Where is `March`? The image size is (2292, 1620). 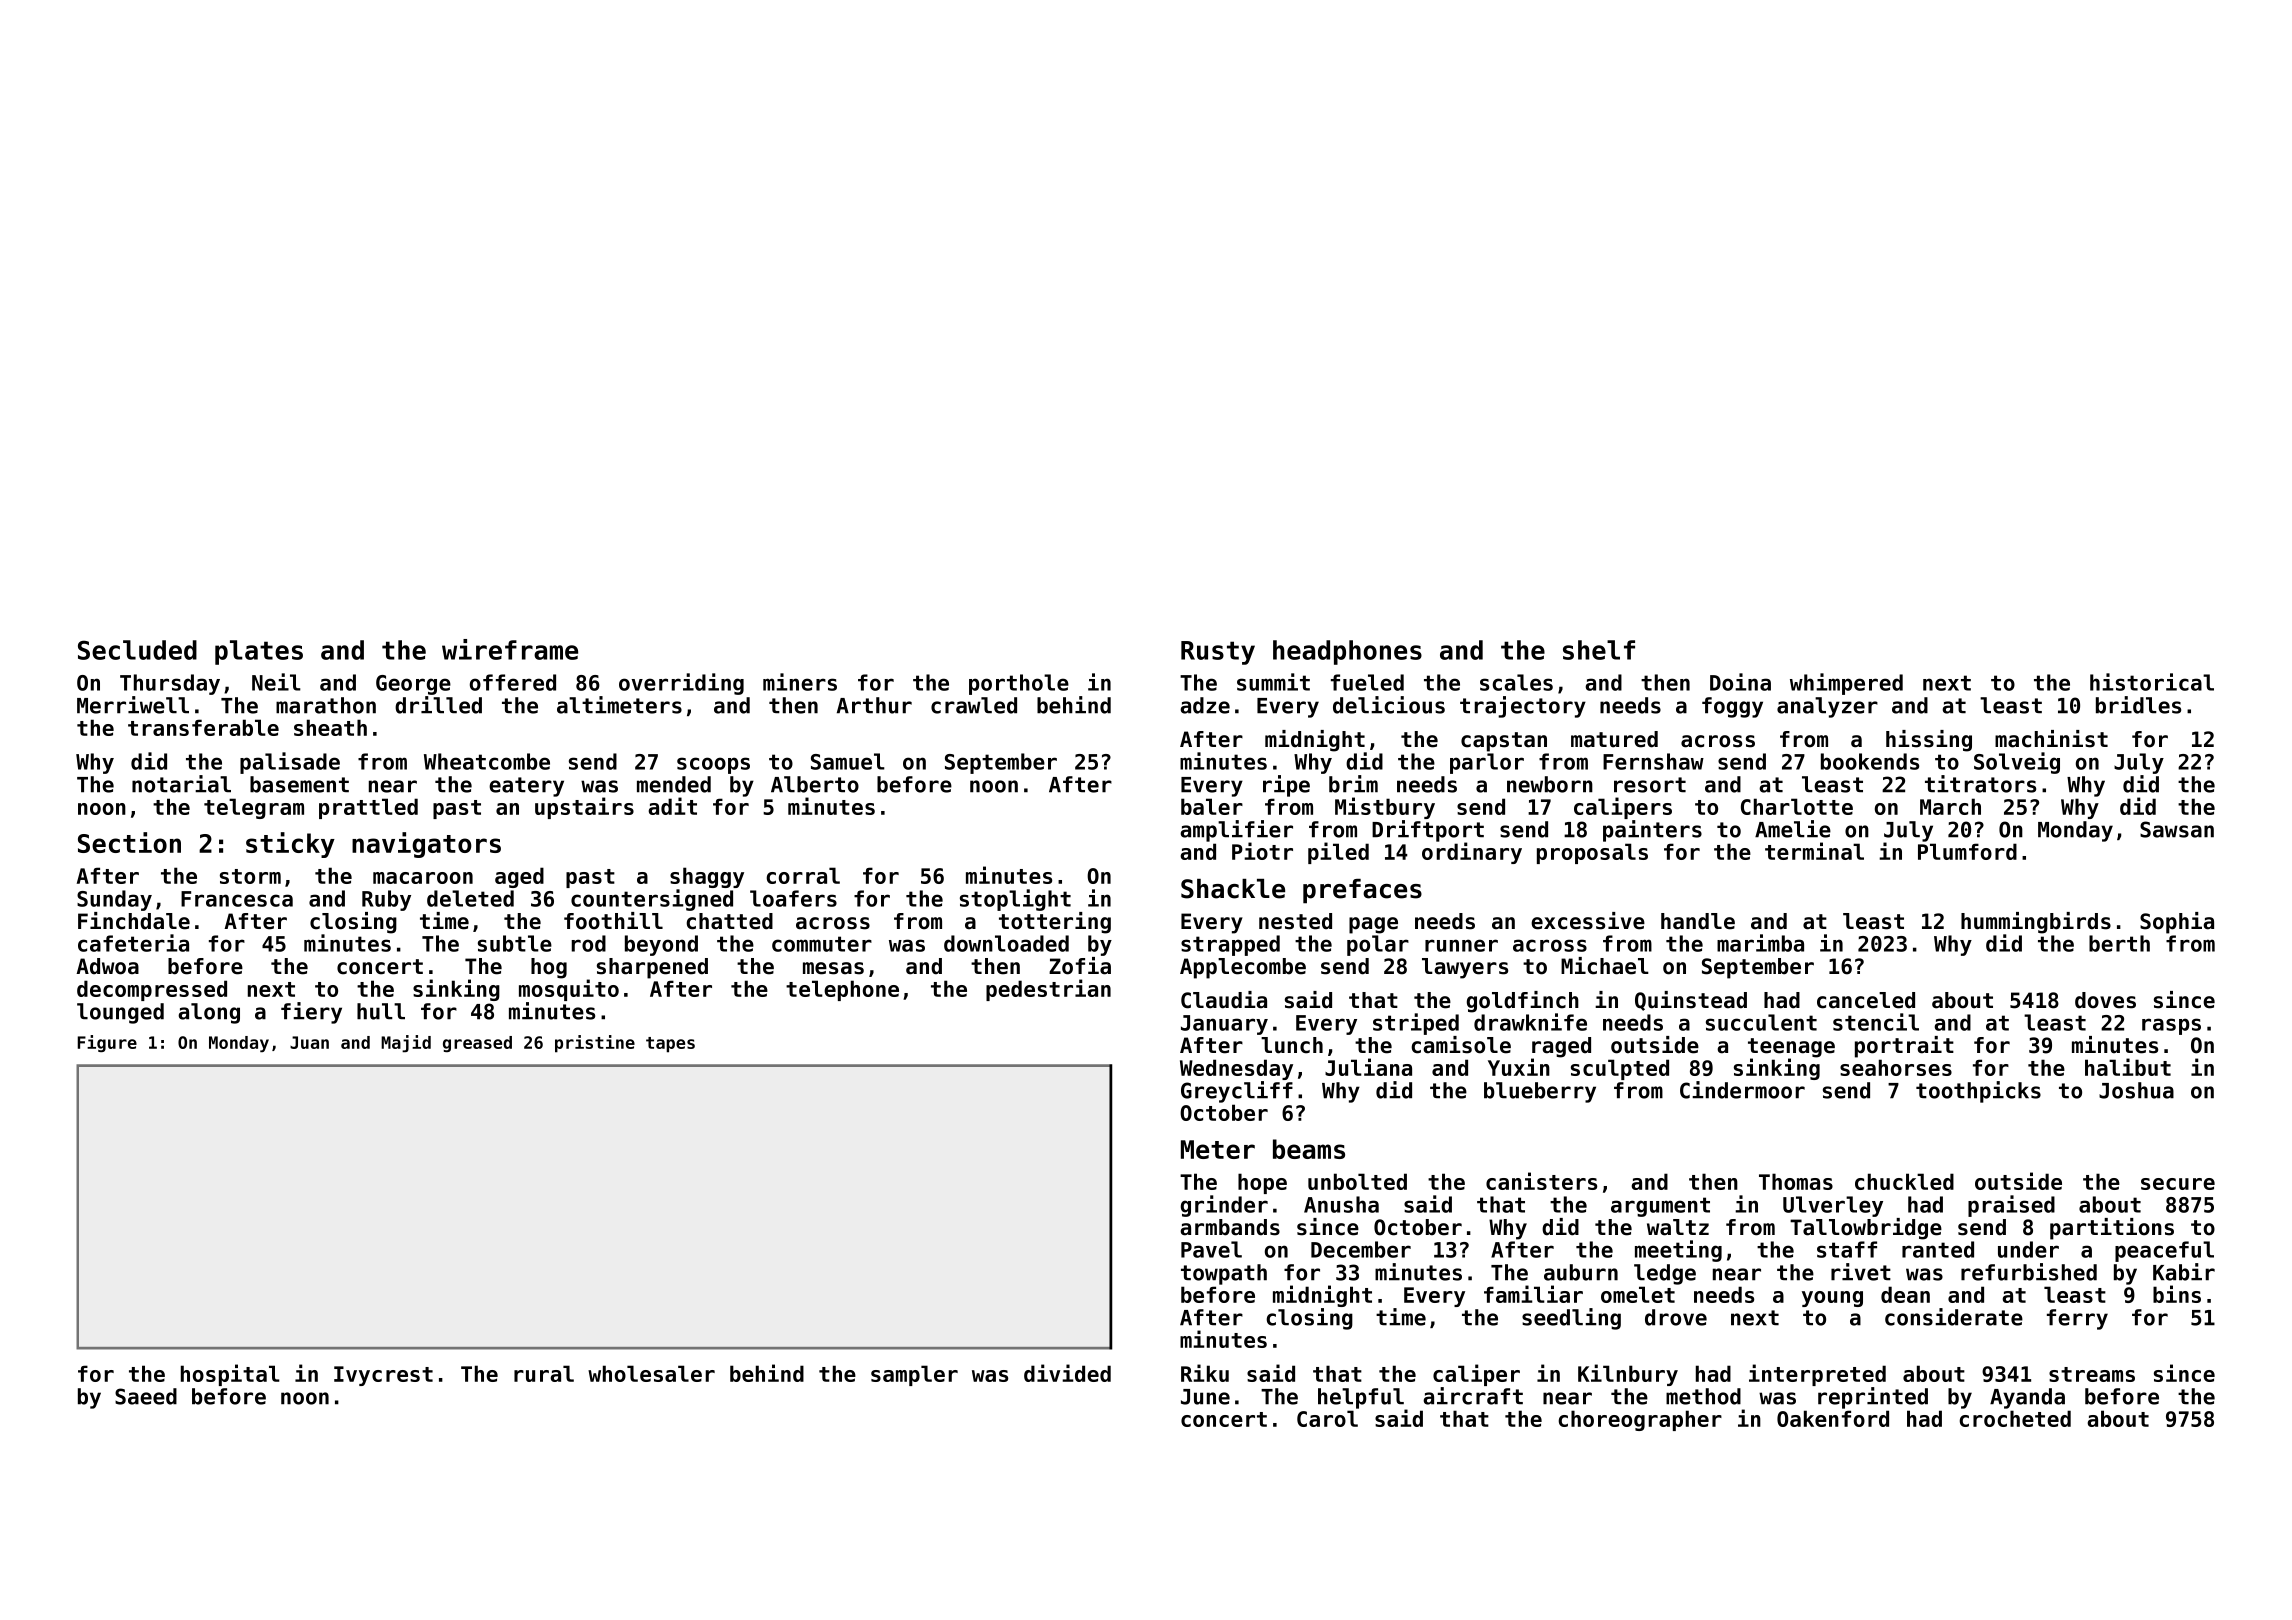
March is located at coordinates (1950, 806).
